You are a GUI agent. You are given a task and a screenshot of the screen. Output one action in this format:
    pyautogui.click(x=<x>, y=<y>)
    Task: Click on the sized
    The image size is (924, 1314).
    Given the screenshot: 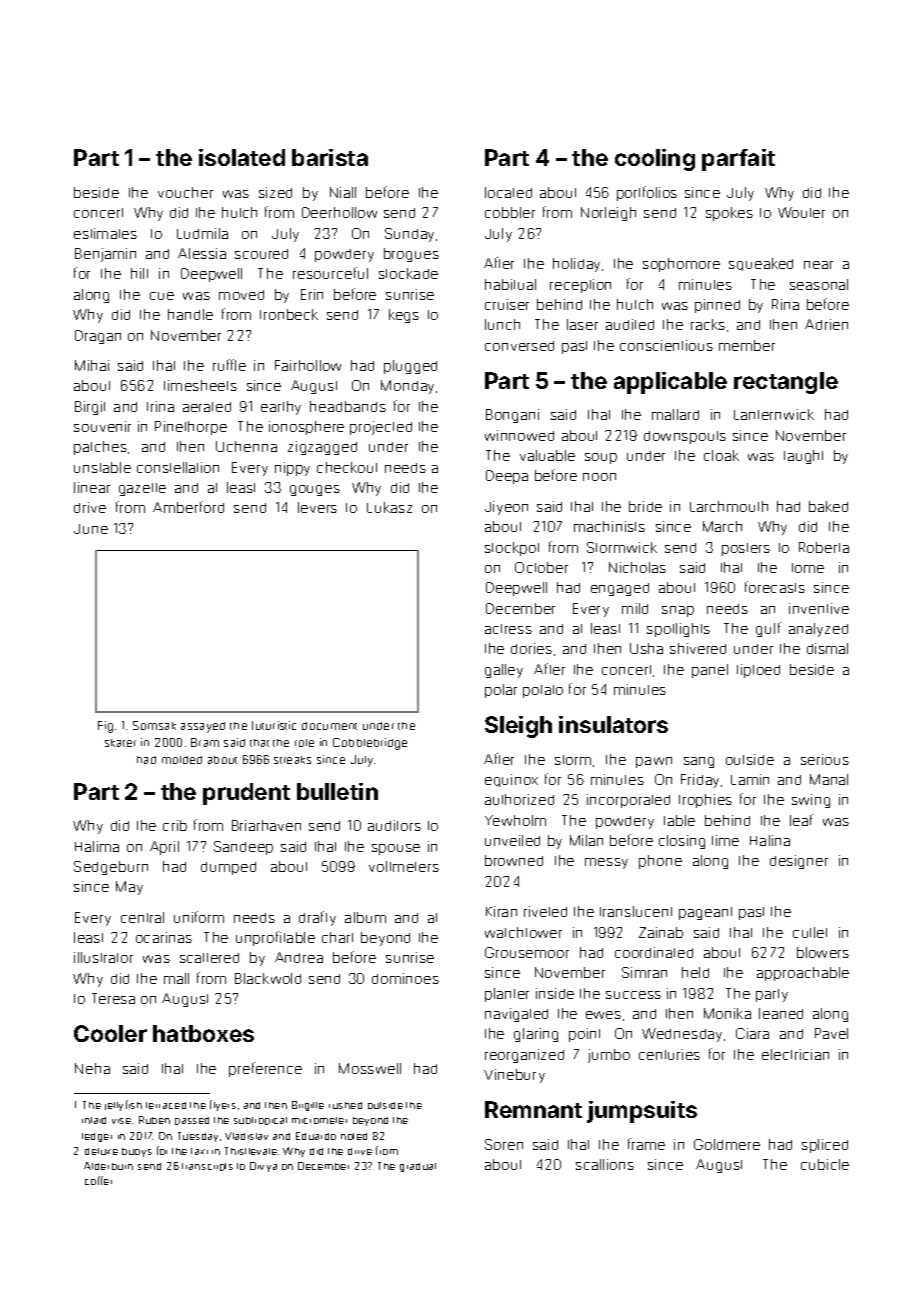 What is the action you would take?
    pyautogui.click(x=275, y=192)
